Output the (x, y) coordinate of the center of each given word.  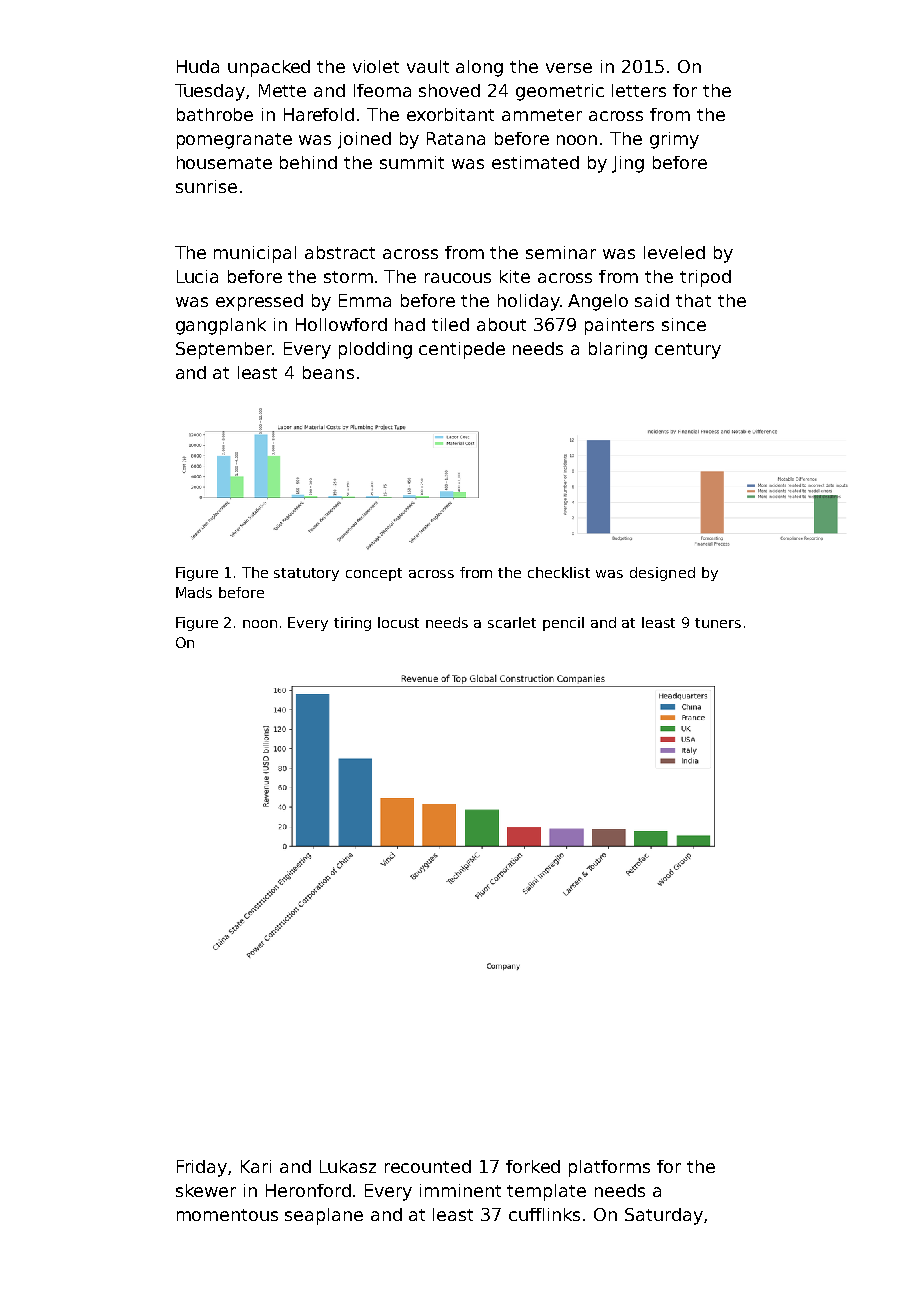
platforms (609, 1168)
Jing (628, 164)
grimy (674, 140)
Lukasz (348, 1166)
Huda (198, 66)
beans (328, 372)
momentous (227, 1215)
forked (533, 1166)
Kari (256, 1166)
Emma (365, 300)
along (479, 68)
